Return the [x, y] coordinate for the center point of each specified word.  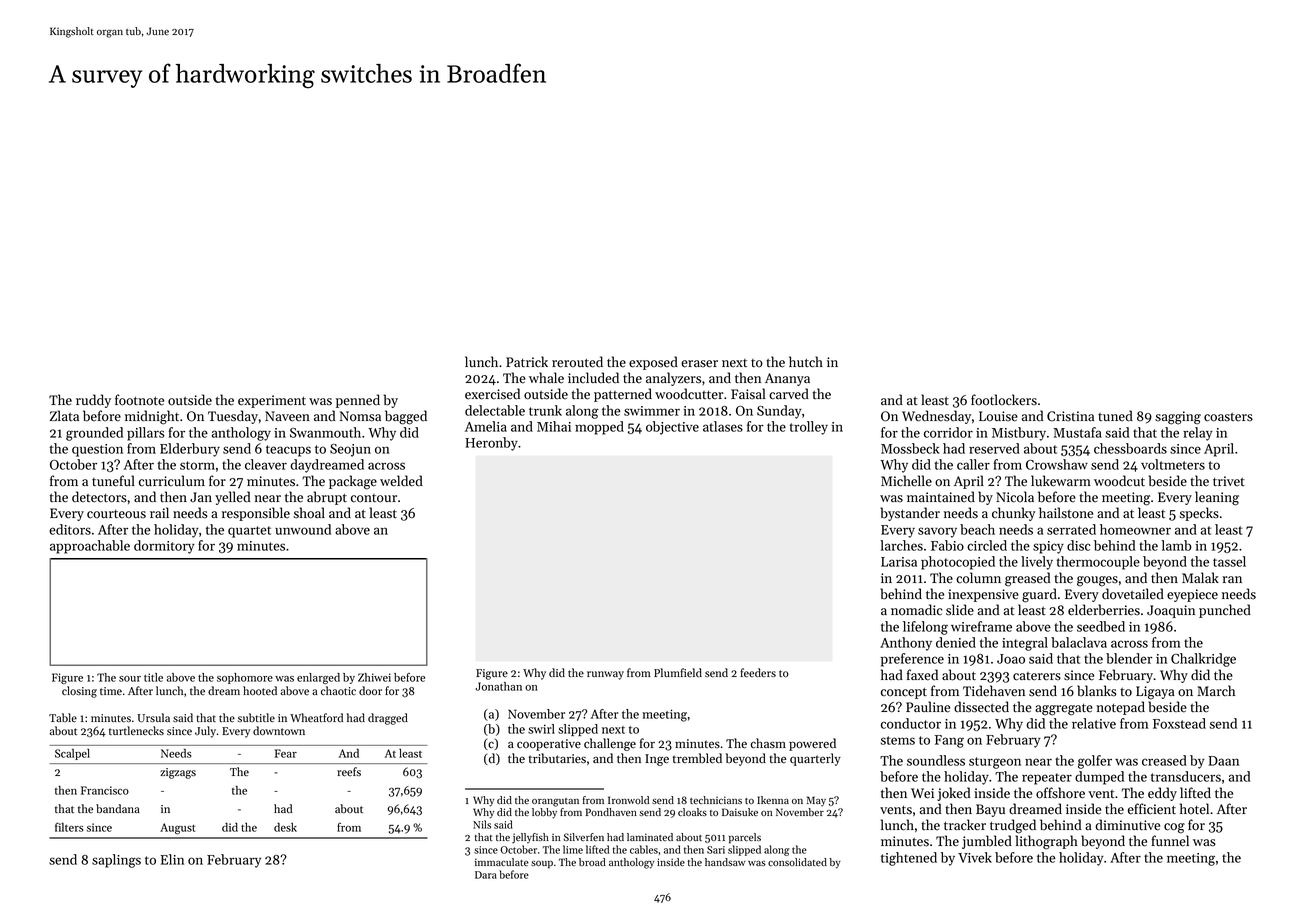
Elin [172, 859]
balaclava [1079, 642]
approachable [90, 547]
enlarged [318, 678]
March [1216, 691]
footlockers [1004, 400]
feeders [758, 673]
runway [605, 675]
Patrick [527, 362]
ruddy [93, 401]
